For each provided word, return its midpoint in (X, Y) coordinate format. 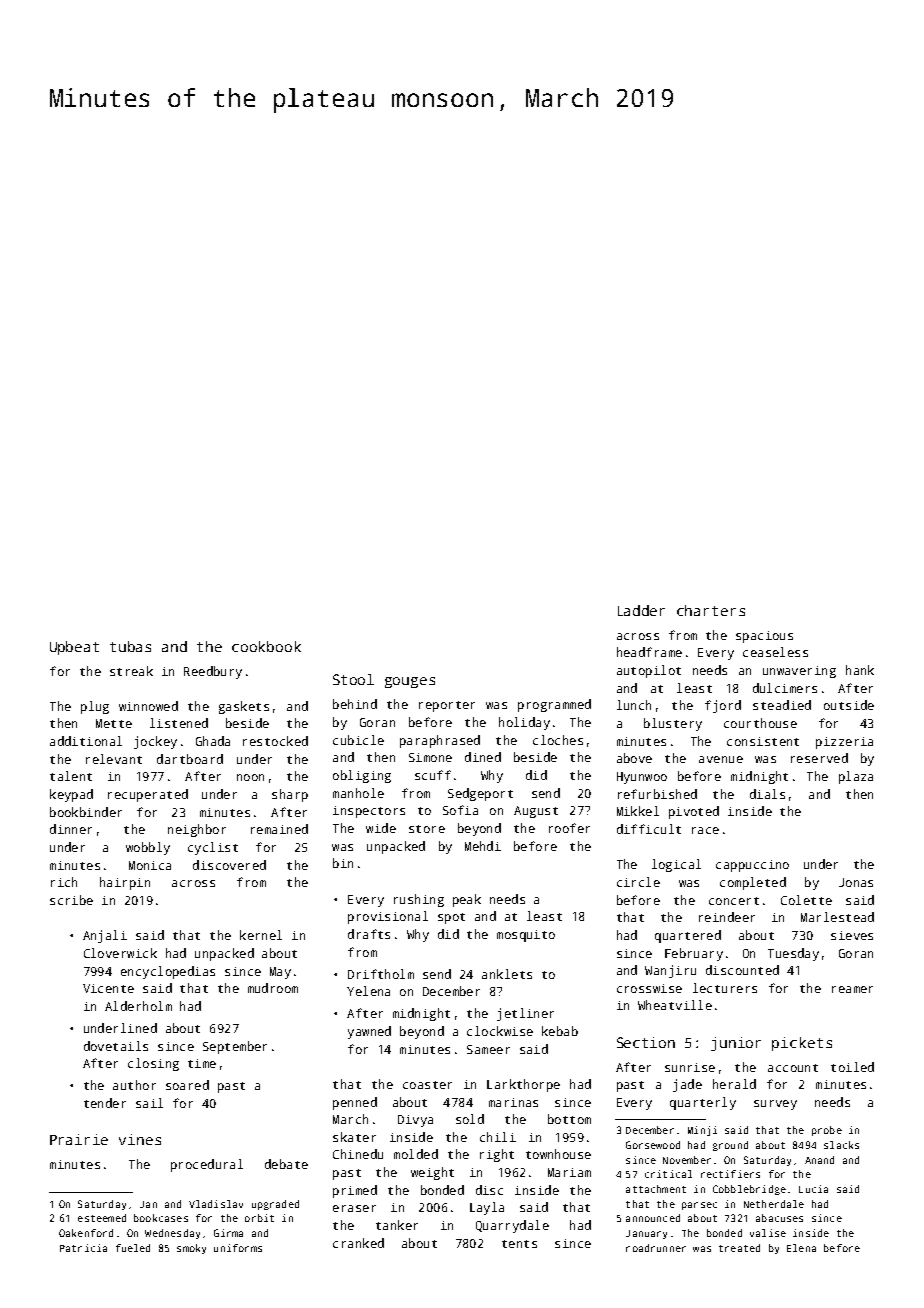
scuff (433, 775)
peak (467, 900)
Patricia (83, 1248)
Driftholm (381, 974)
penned (355, 1103)
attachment (656, 1189)
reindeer (727, 917)
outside (849, 705)
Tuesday (793, 954)
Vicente (108, 988)
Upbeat (74, 648)
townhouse (558, 1154)
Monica (150, 865)
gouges (410, 682)
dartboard (190, 759)
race (705, 830)
